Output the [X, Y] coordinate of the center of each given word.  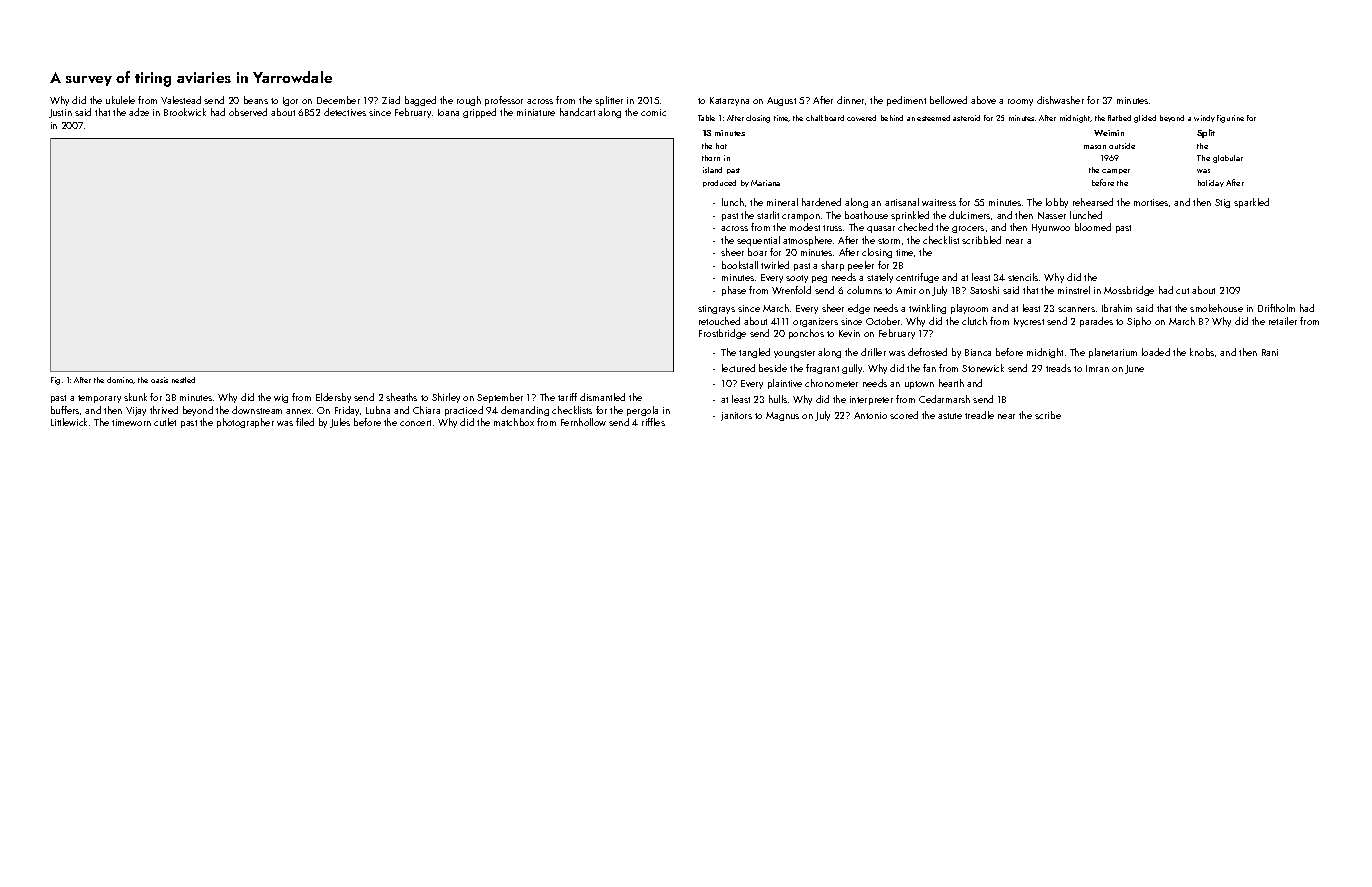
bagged [420, 101]
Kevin [849, 333]
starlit [768, 215]
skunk [135, 397]
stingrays [716, 309]
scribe [1048, 415]
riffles [653, 422]
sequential [758, 241]
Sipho [1139, 322]
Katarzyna [729, 101]
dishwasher [1060, 100]
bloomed [1093, 227]
